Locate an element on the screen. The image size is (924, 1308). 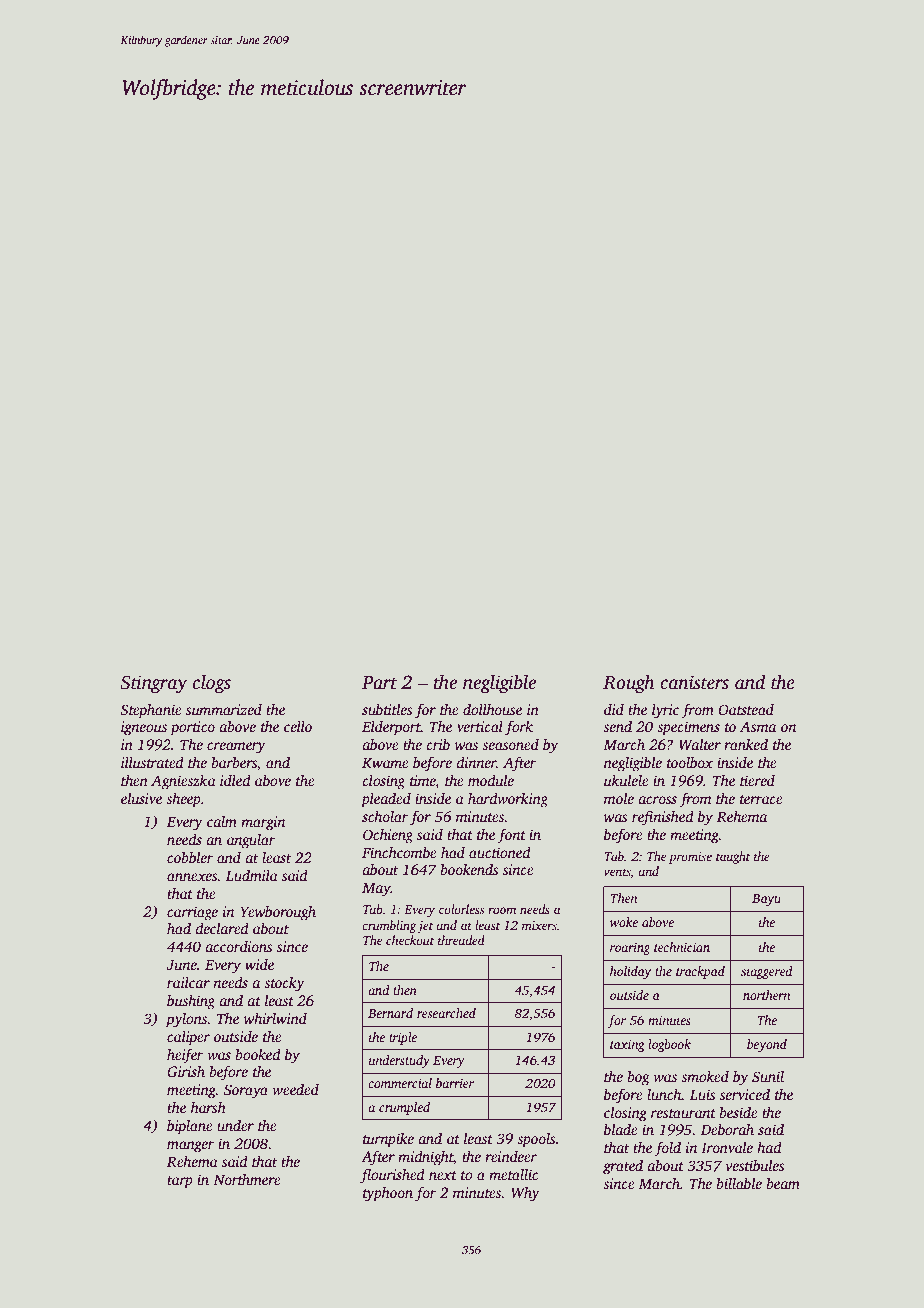
taught is located at coordinates (733, 857).
